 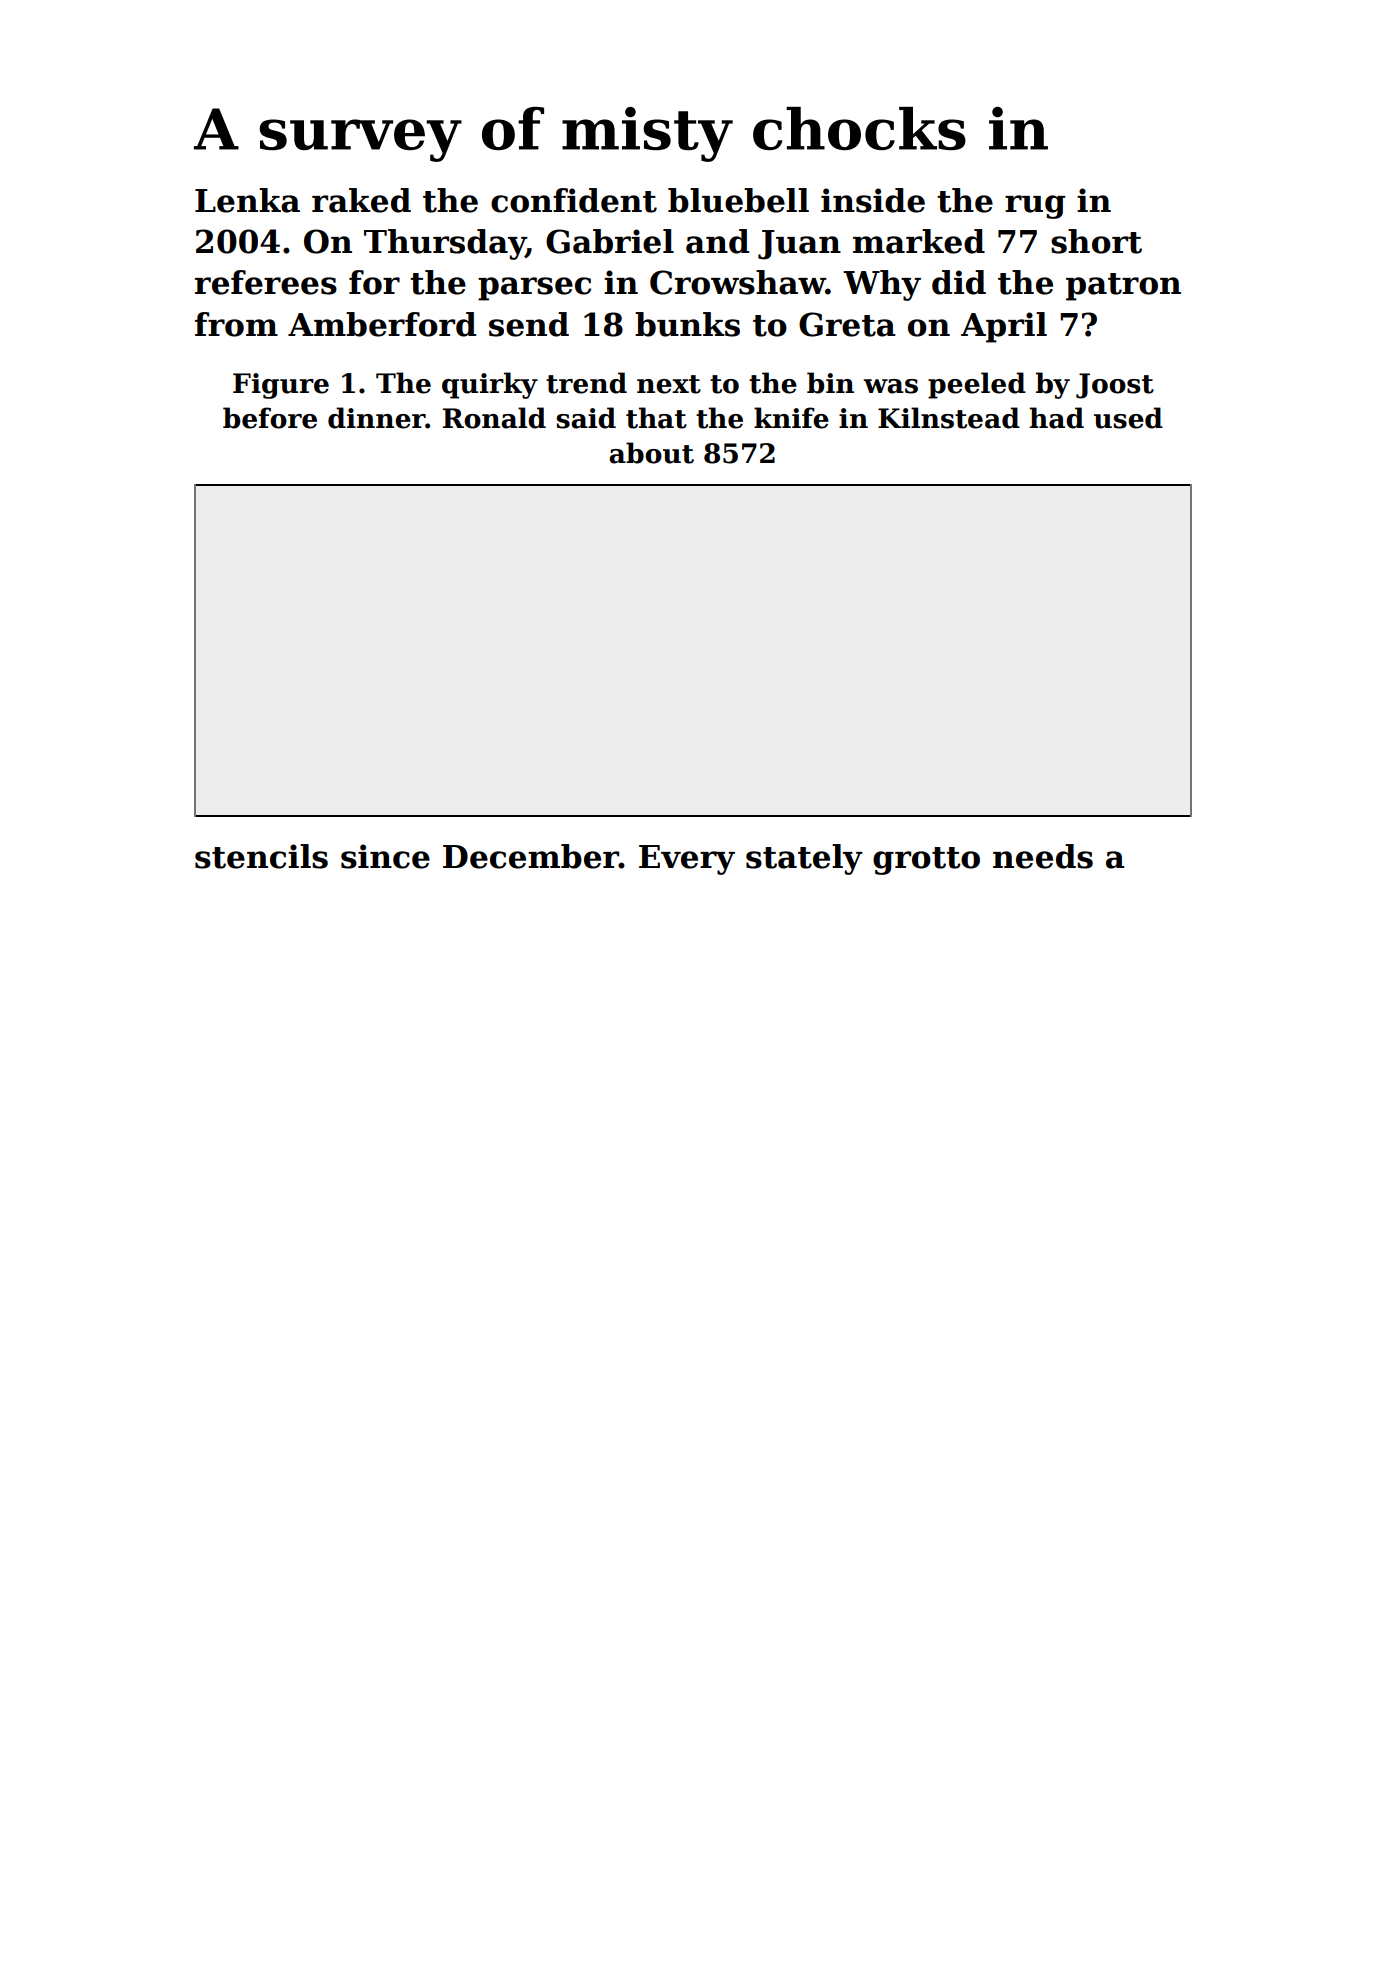 I want to click on next, so click(x=669, y=384).
